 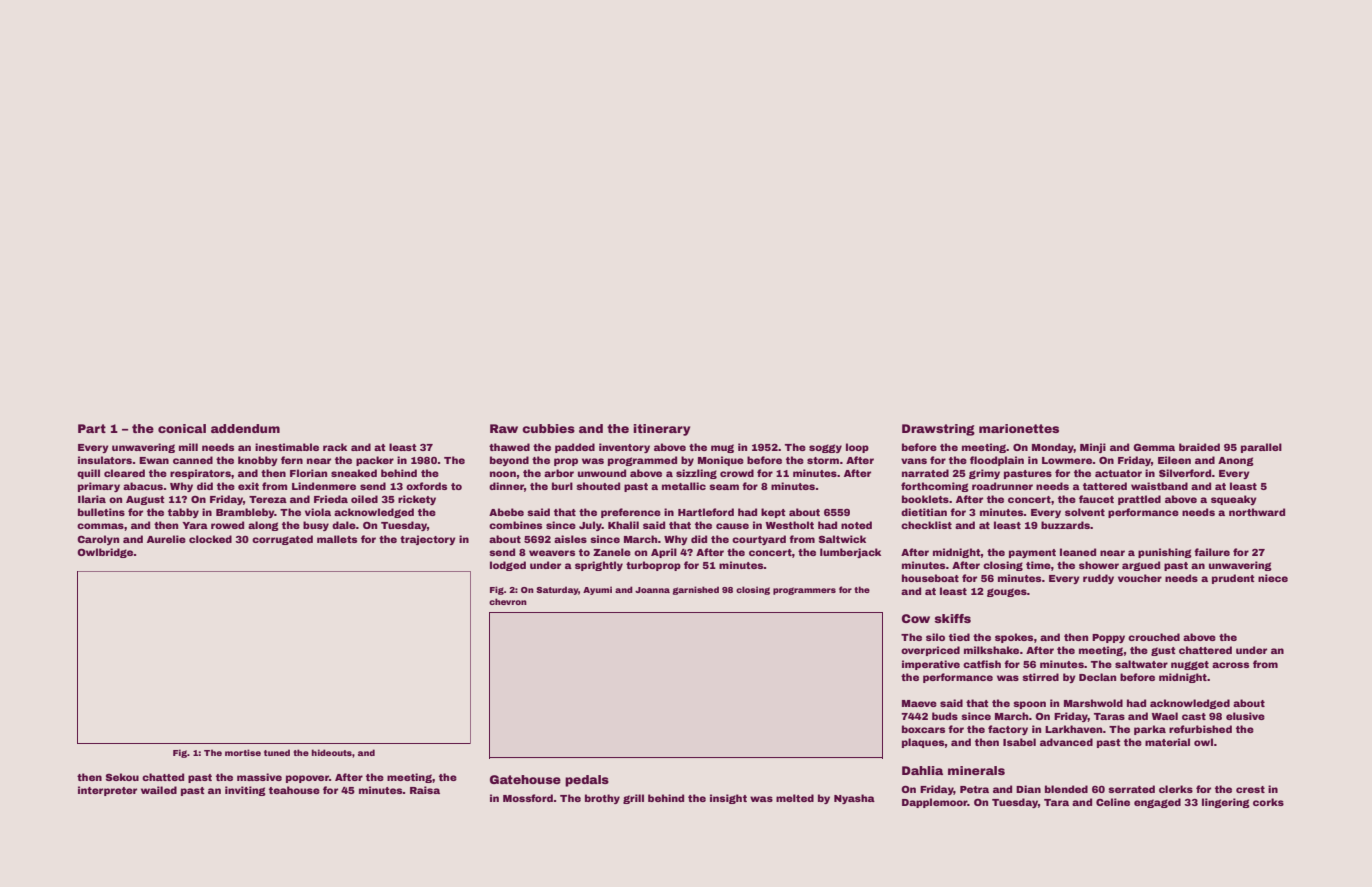 I want to click on Drawstring, so click(x=938, y=430).
